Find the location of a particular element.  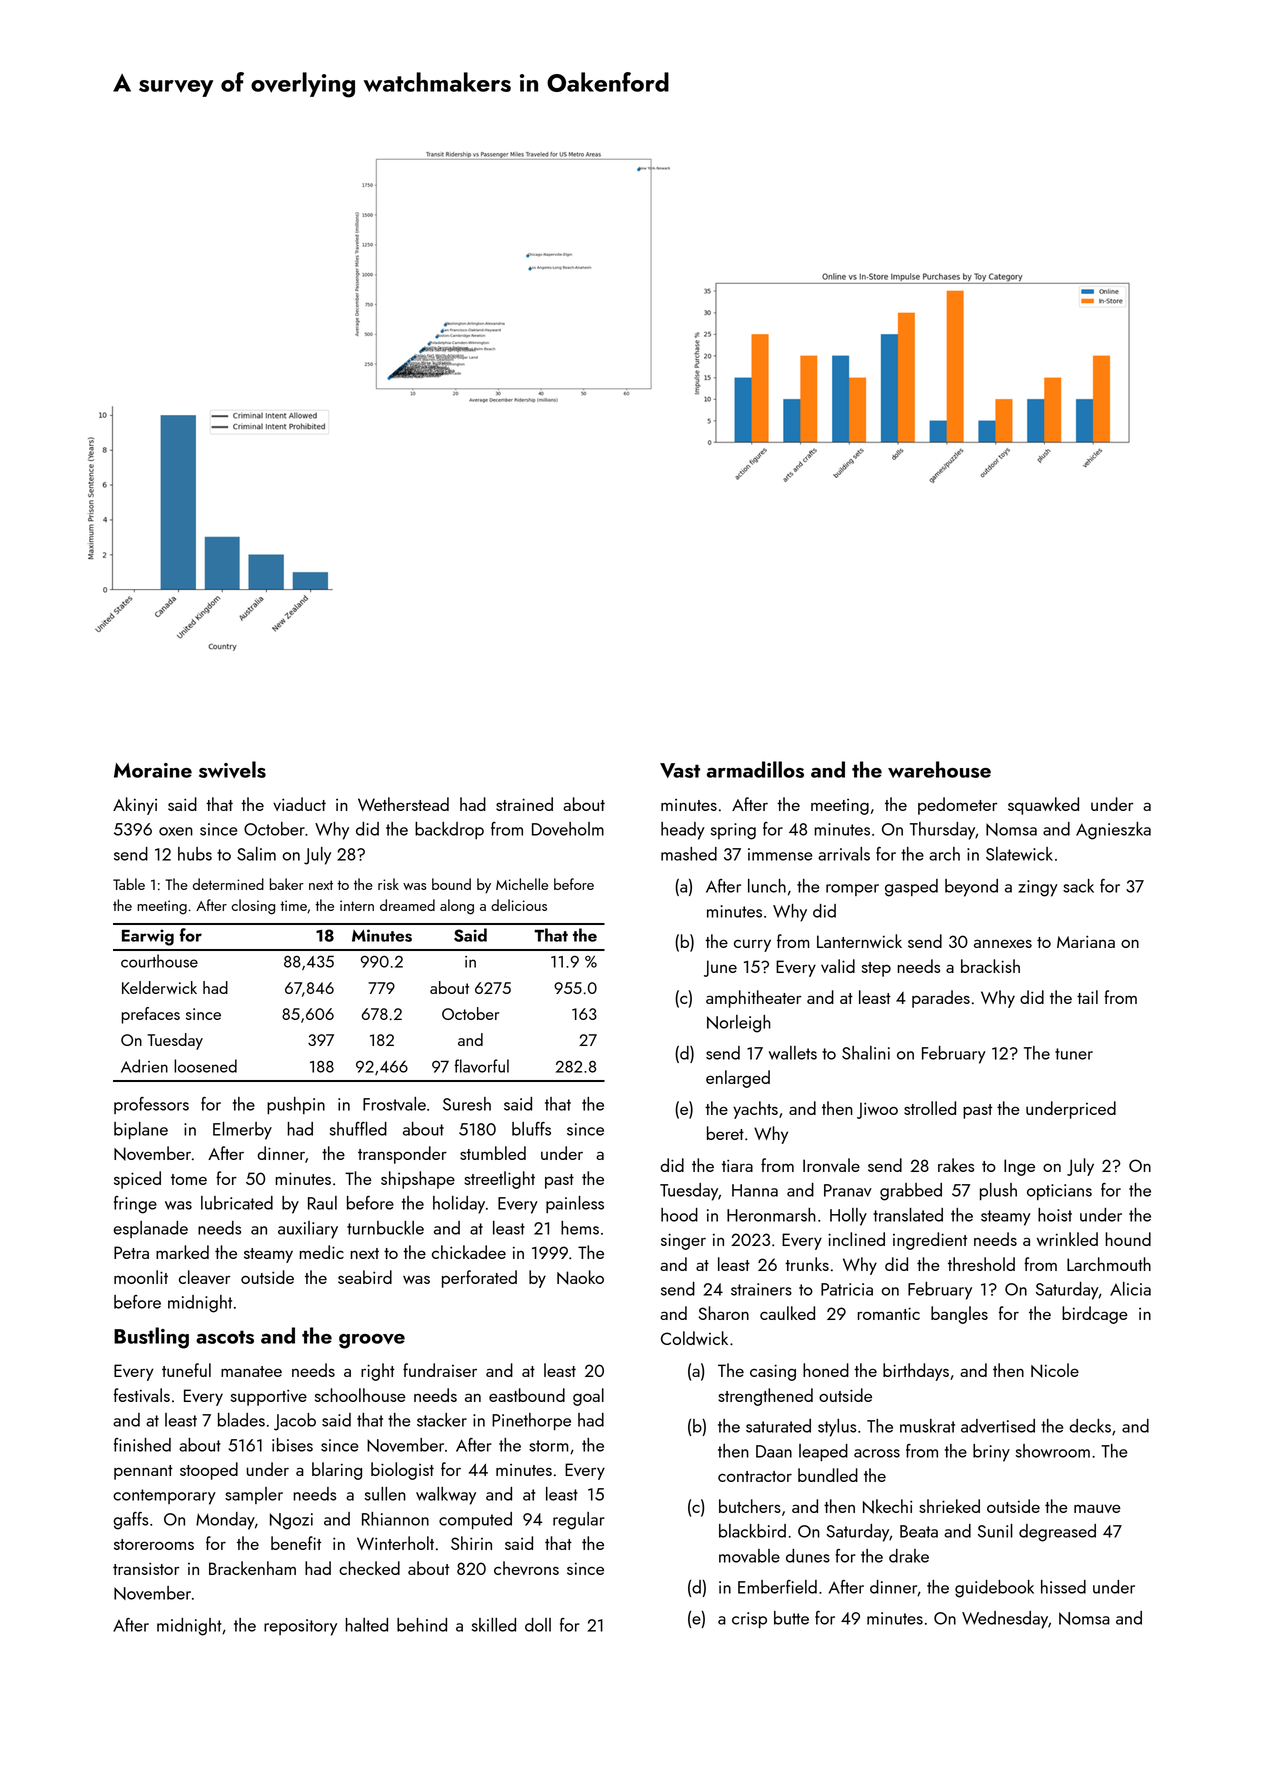

Petra is located at coordinates (131, 1252).
